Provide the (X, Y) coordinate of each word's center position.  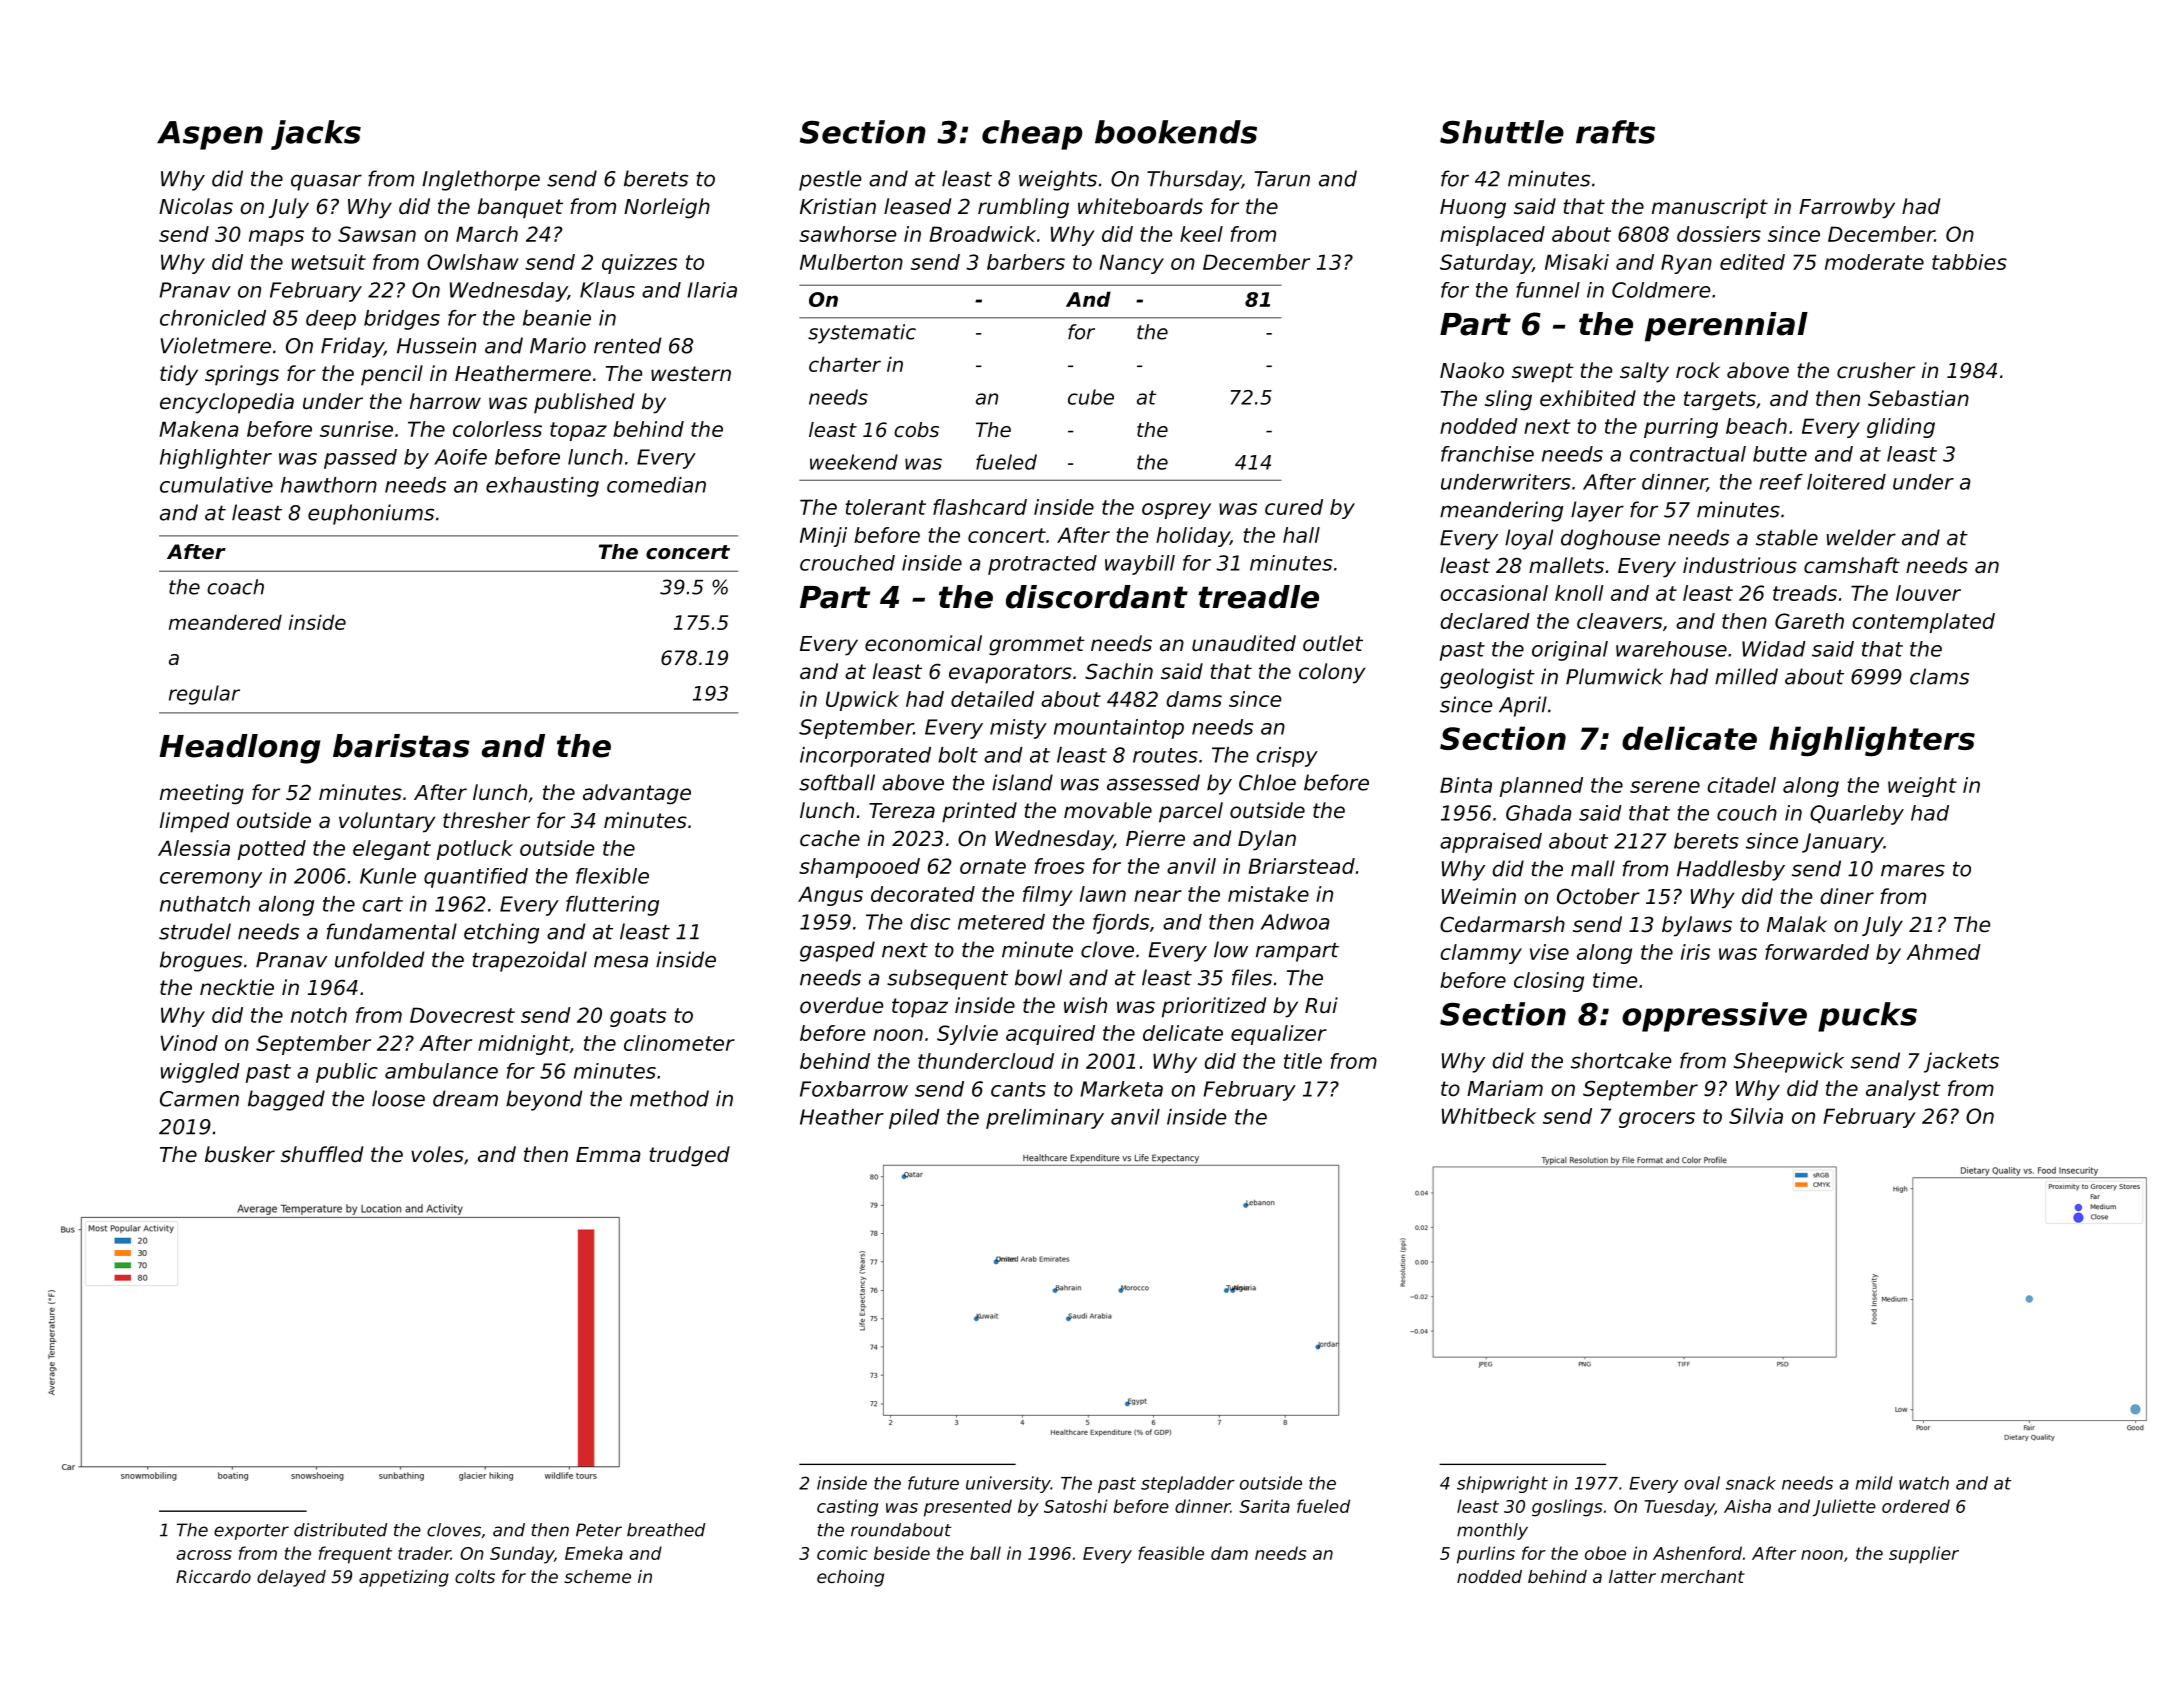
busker (240, 1154)
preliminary (1045, 1119)
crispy (1287, 757)
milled (1746, 676)
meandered (225, 622)
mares (1913, 870)
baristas (401, 746)
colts (475, 1576)
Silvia (1756, 1116)
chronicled (213, 318)
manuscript (1710, 208)
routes (1165, 755)
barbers (1026, 262)
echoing (850, 1578)
